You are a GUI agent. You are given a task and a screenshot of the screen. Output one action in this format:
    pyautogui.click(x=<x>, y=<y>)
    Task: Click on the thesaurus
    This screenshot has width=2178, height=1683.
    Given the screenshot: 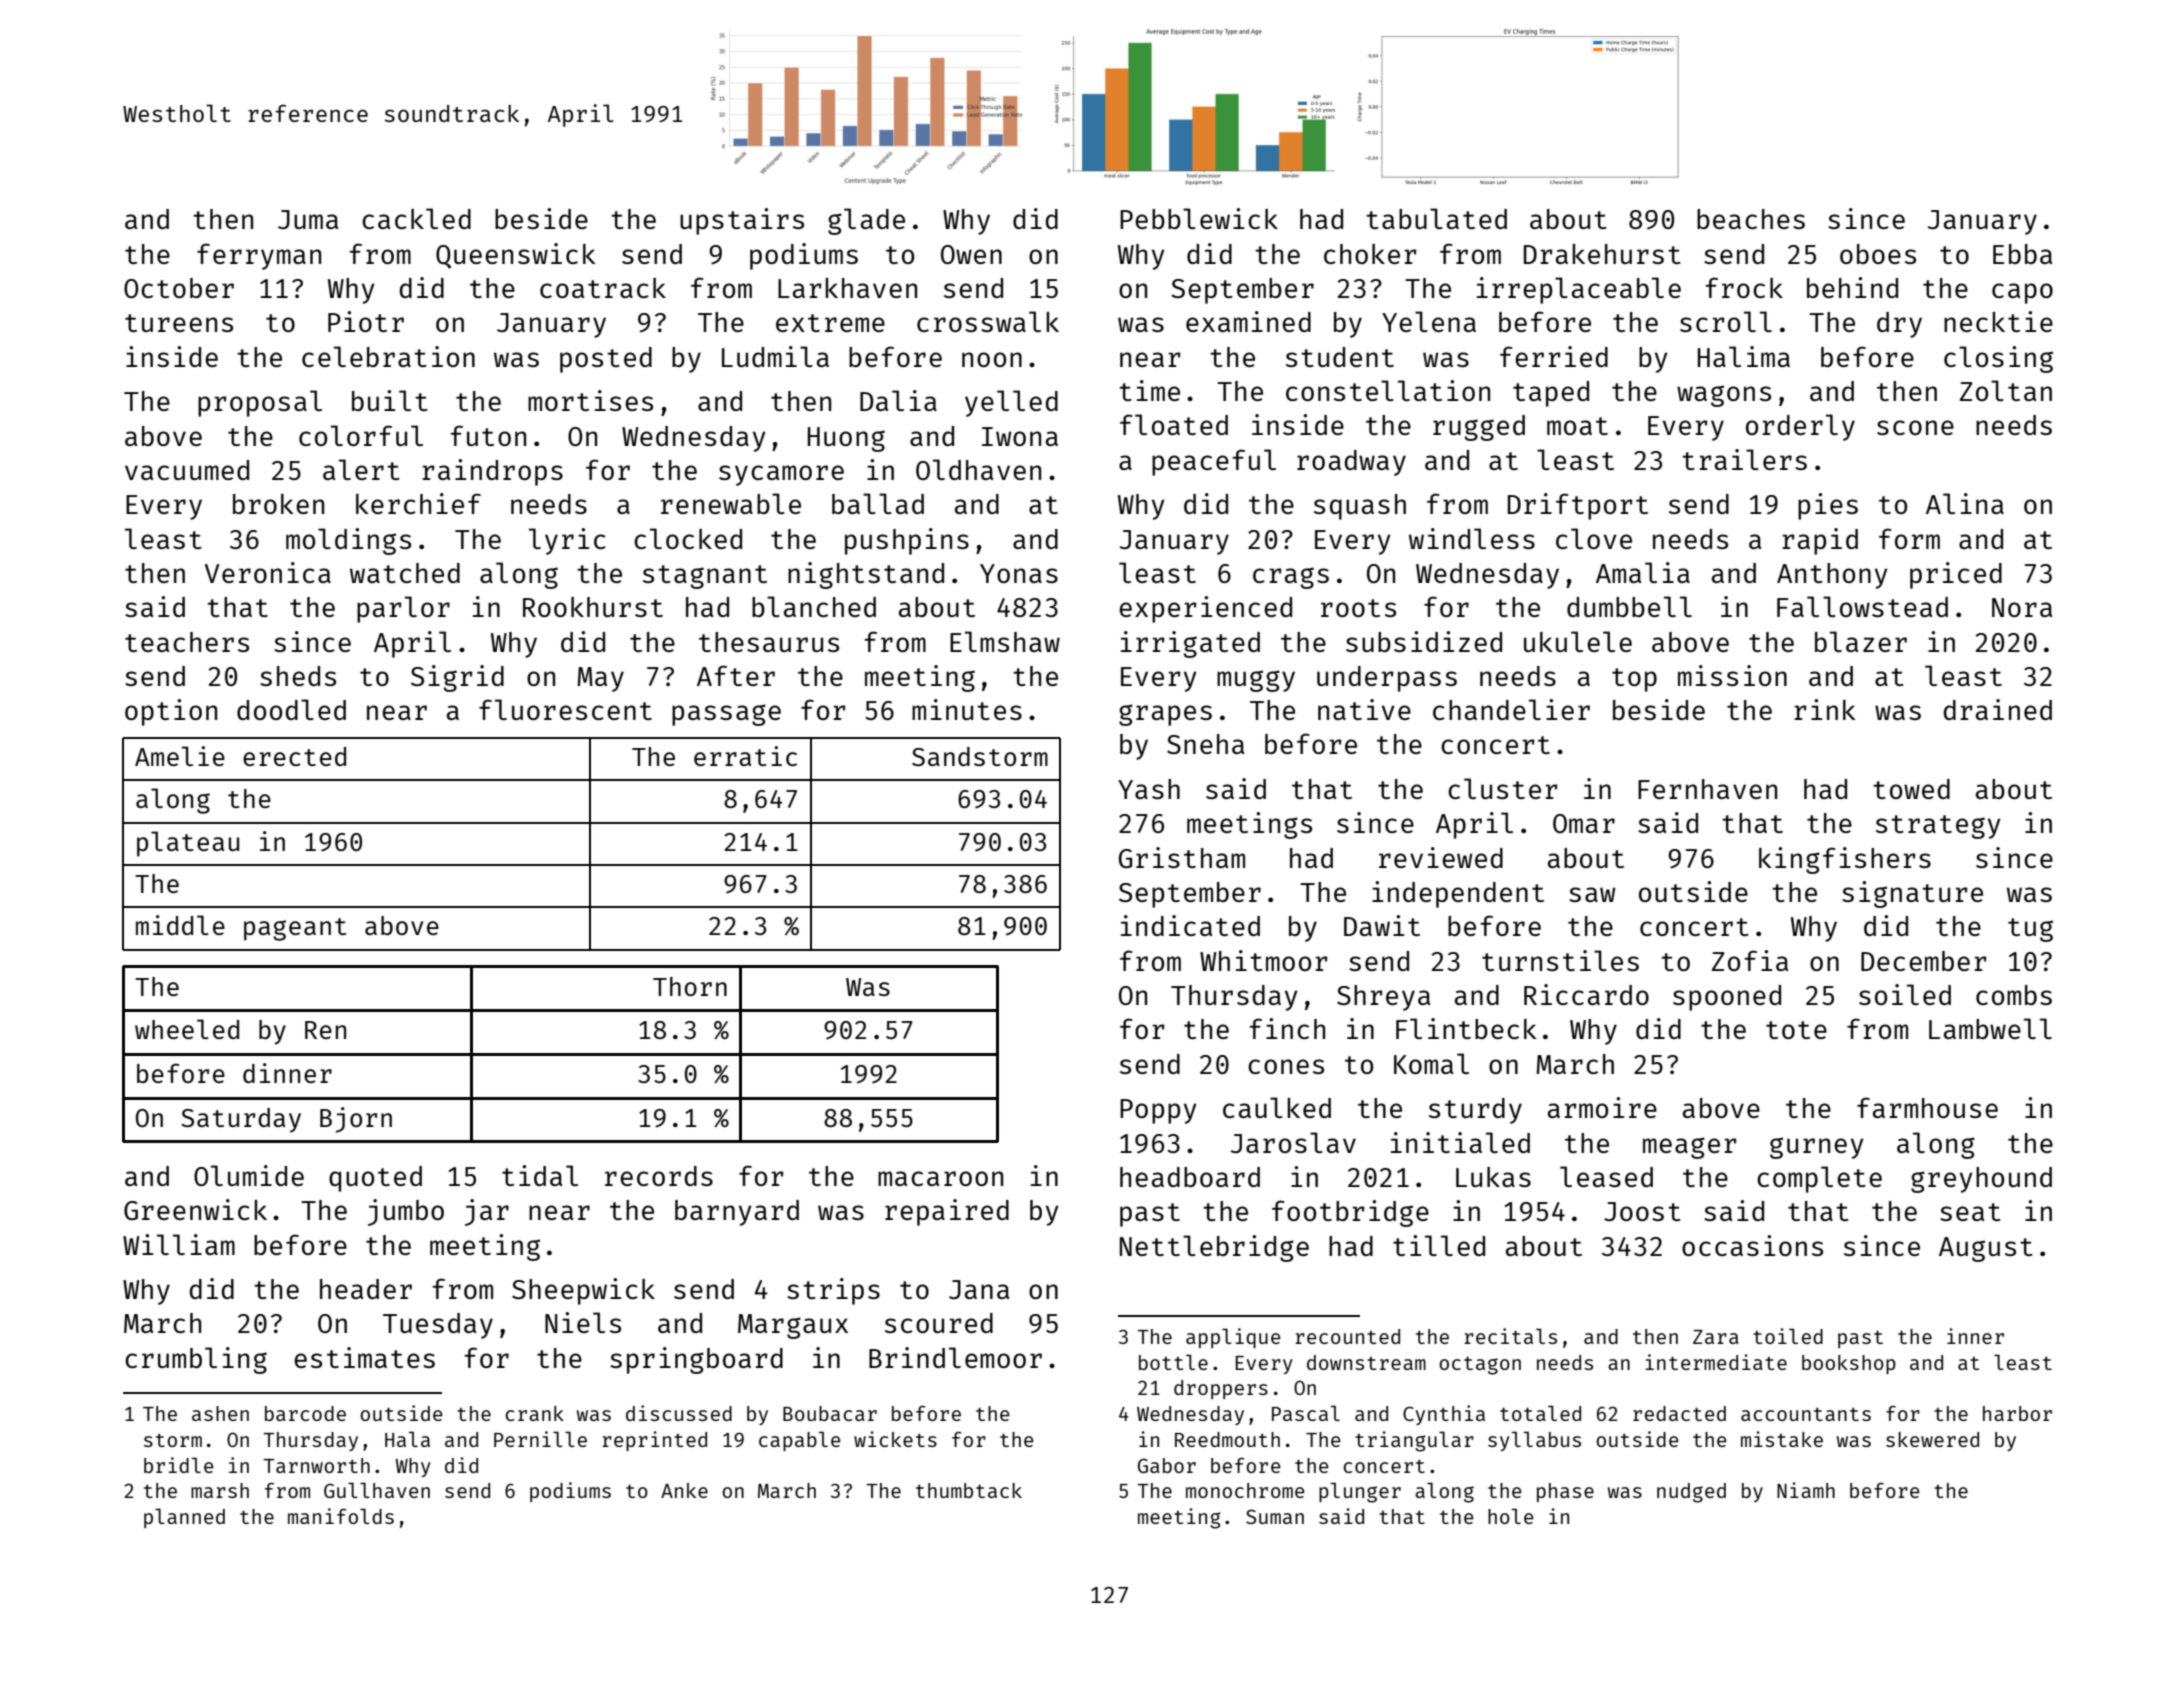 What is the action you would take?
    pyautogui.click(x=769, y=642)
